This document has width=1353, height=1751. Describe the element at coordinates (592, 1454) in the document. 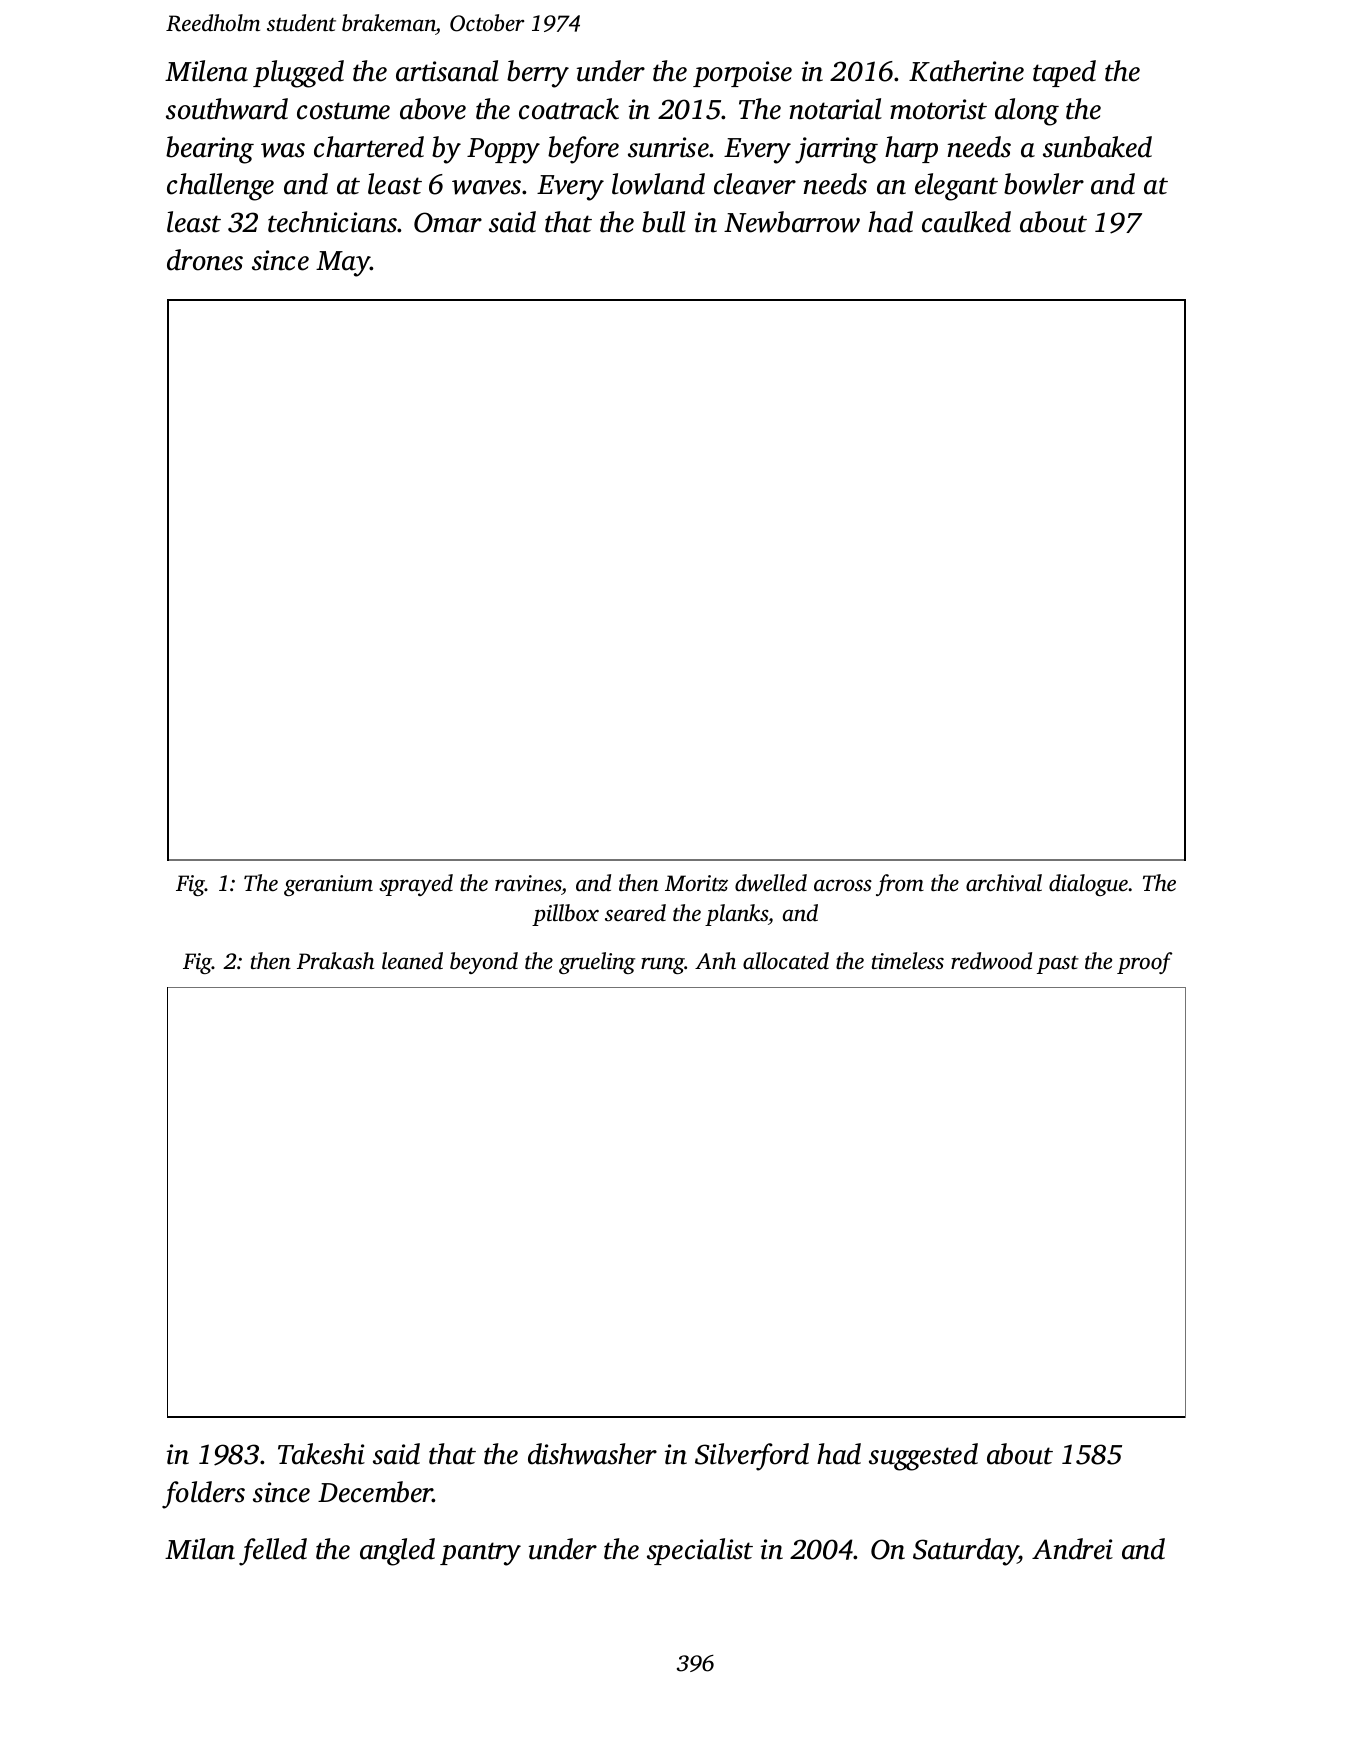

I see `dishwasher` at that location.
